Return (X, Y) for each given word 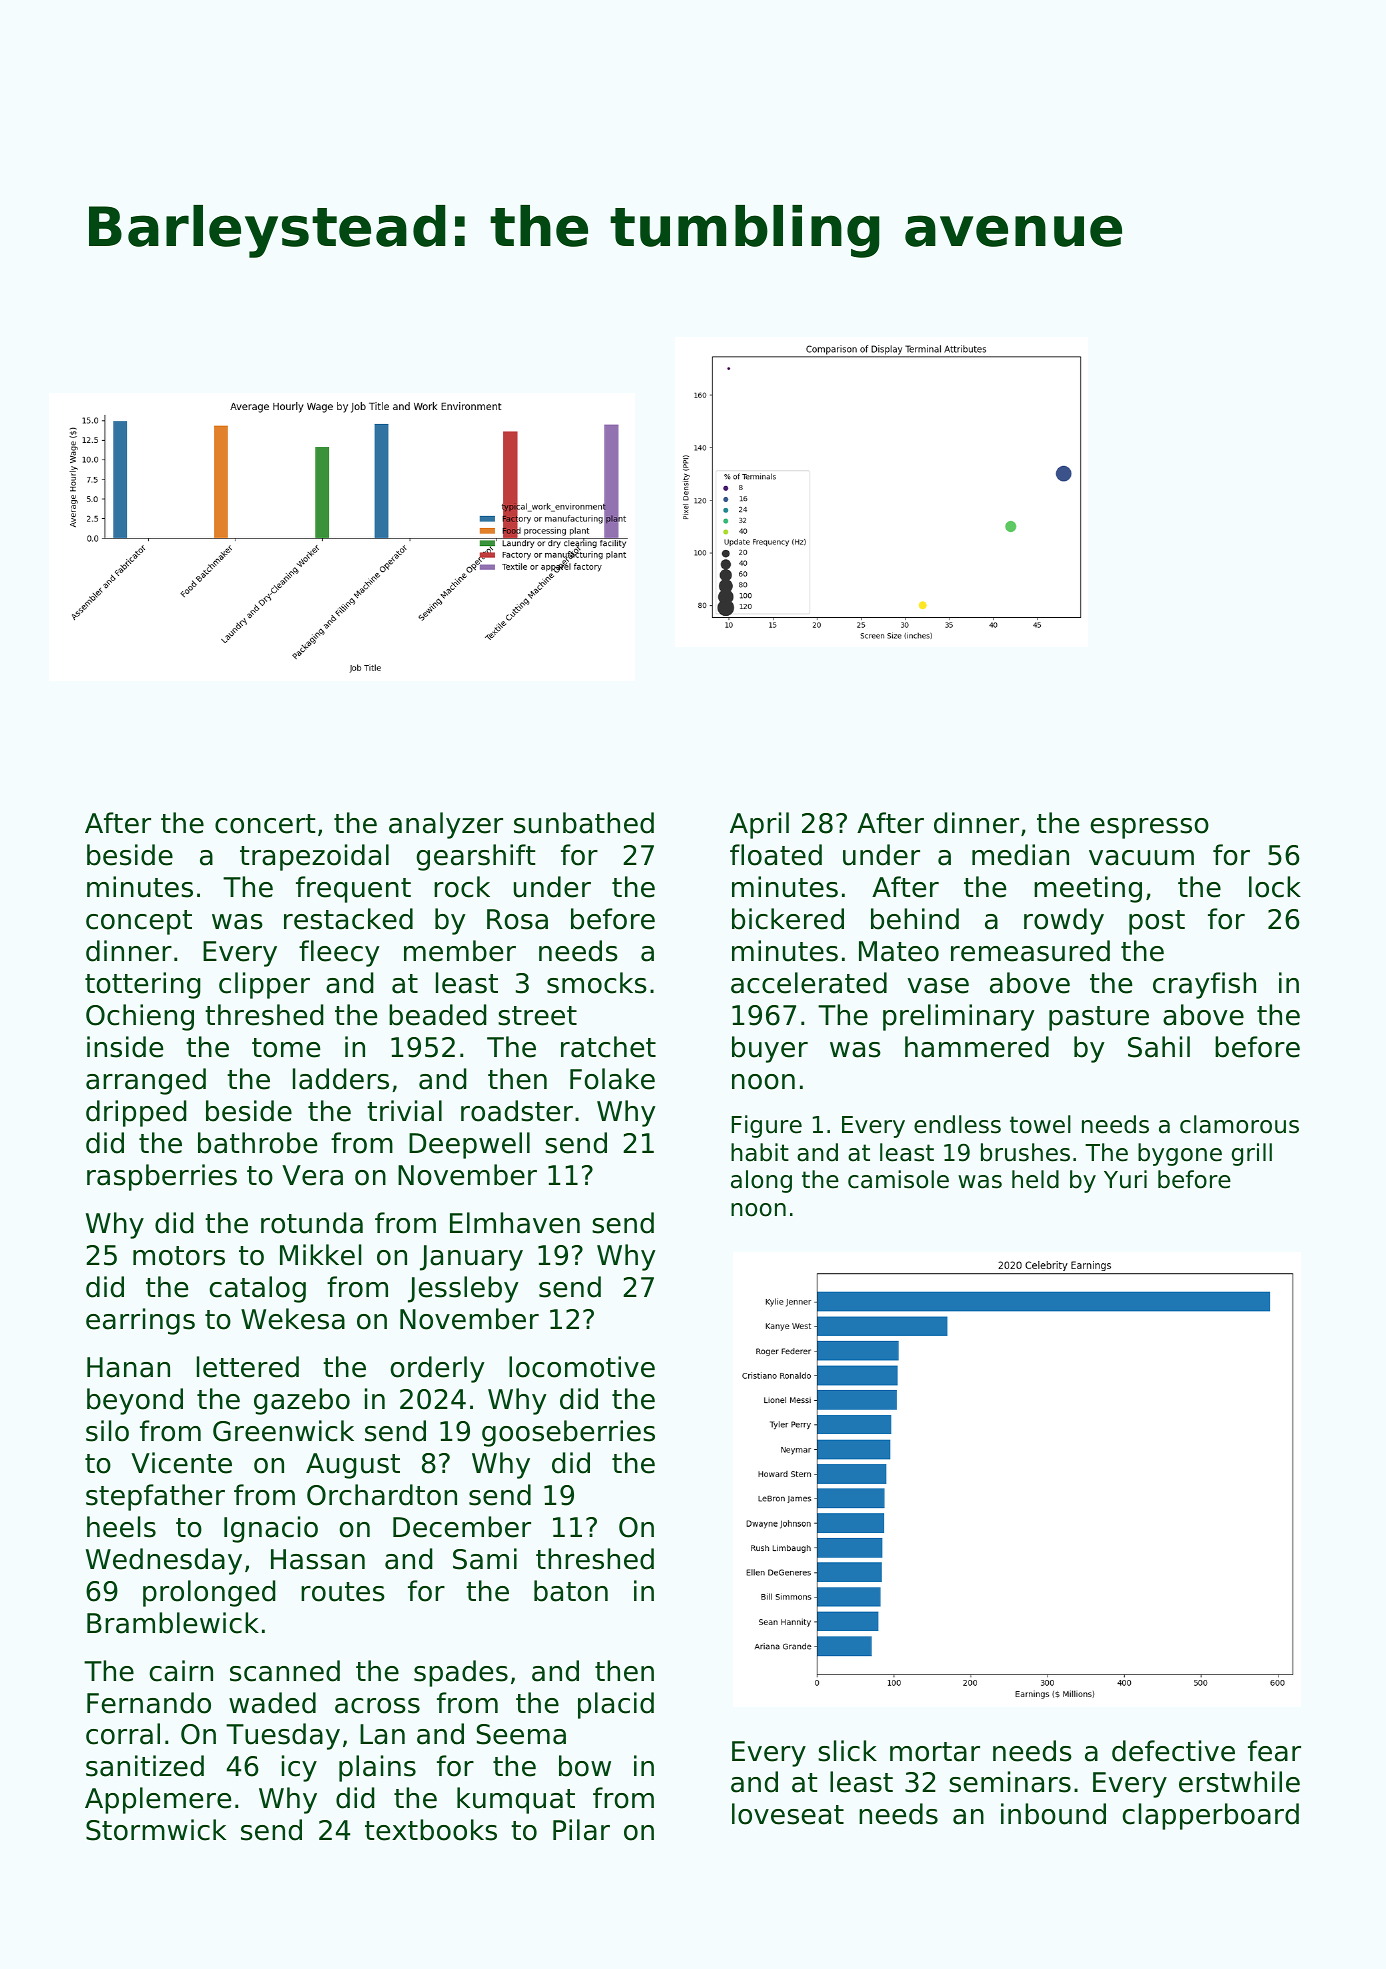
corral (123, 1734)
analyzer (446, 825)
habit (760, 1152)
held (1035, 1179)
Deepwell (469, 1145)
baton (571, 1591)
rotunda (312, 1223)
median (1020, 855)
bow (585, 1766)
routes (343, 1592)
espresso (1150, 828)
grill (1252, 1154)
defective (1173, 1751)
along (761, 1181)
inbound (1053, 1814)
